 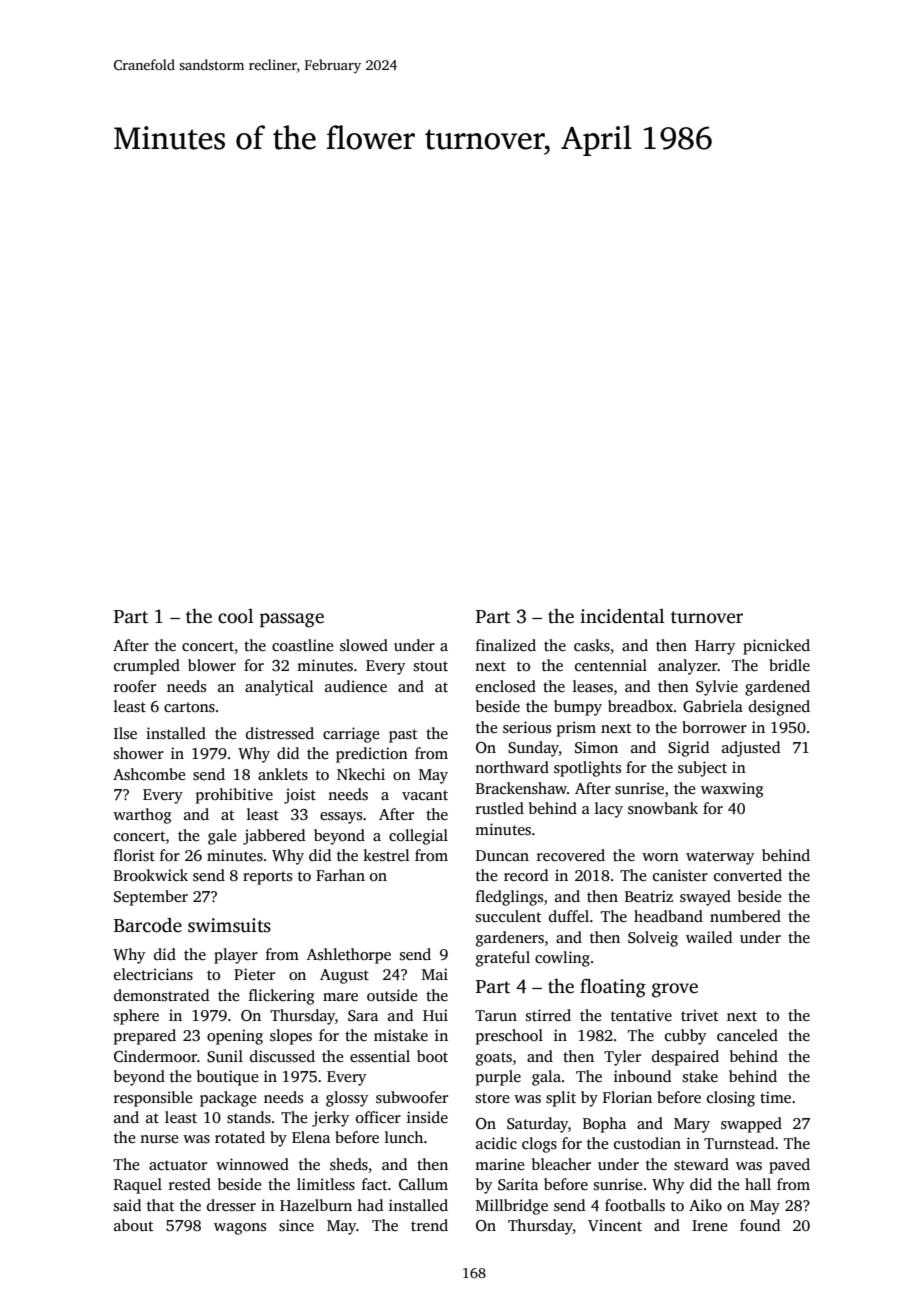 I want to click on actuator, so click(x=178, y=1165).
